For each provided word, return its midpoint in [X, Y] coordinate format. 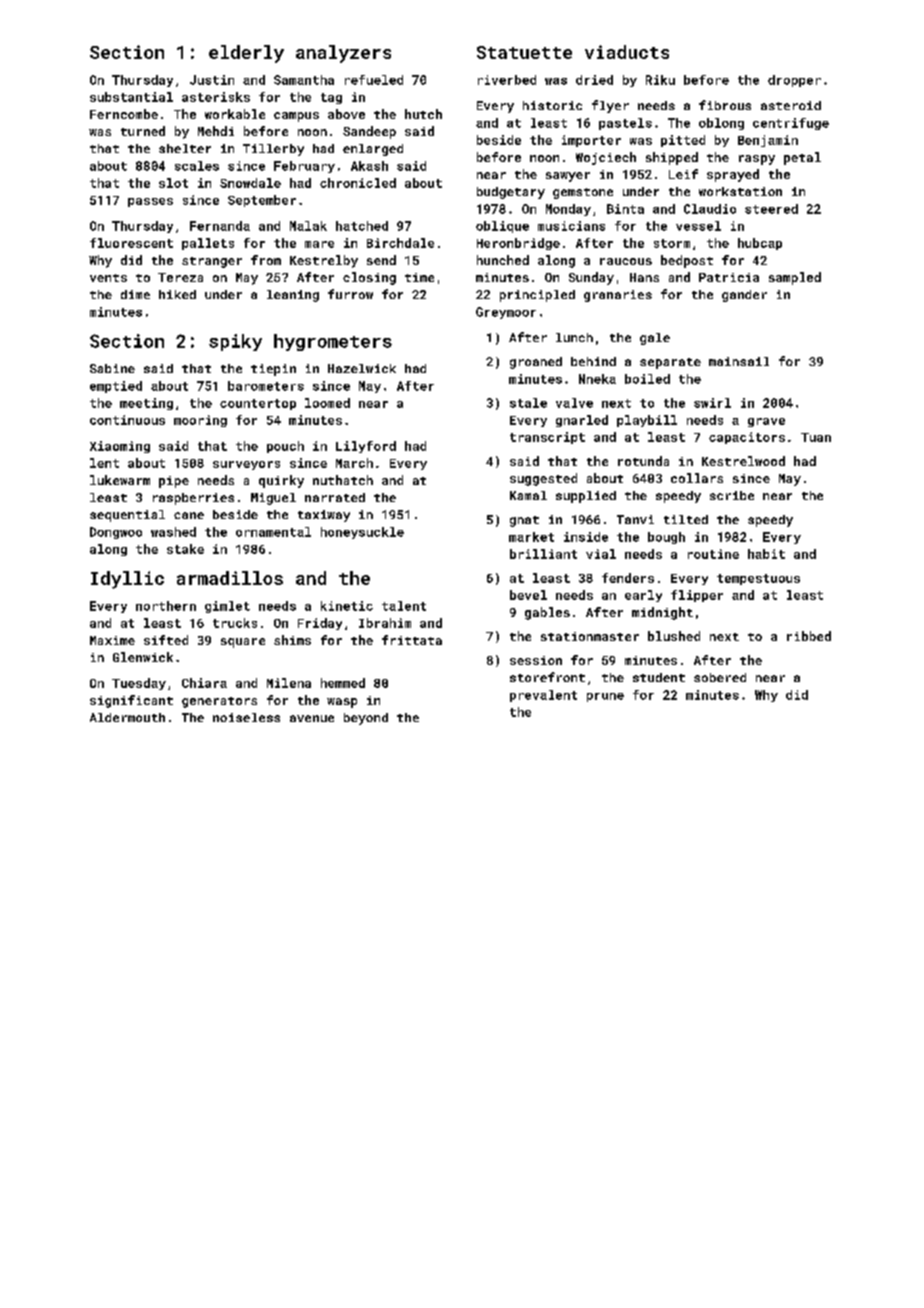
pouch [285, 447]
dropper [794, 81]
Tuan [816, 437]
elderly [246, 54]
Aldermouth [127, 717]
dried [594, 80]
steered [771, 209]
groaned [536, 363]
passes [150, 202]
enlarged [373, 150]
